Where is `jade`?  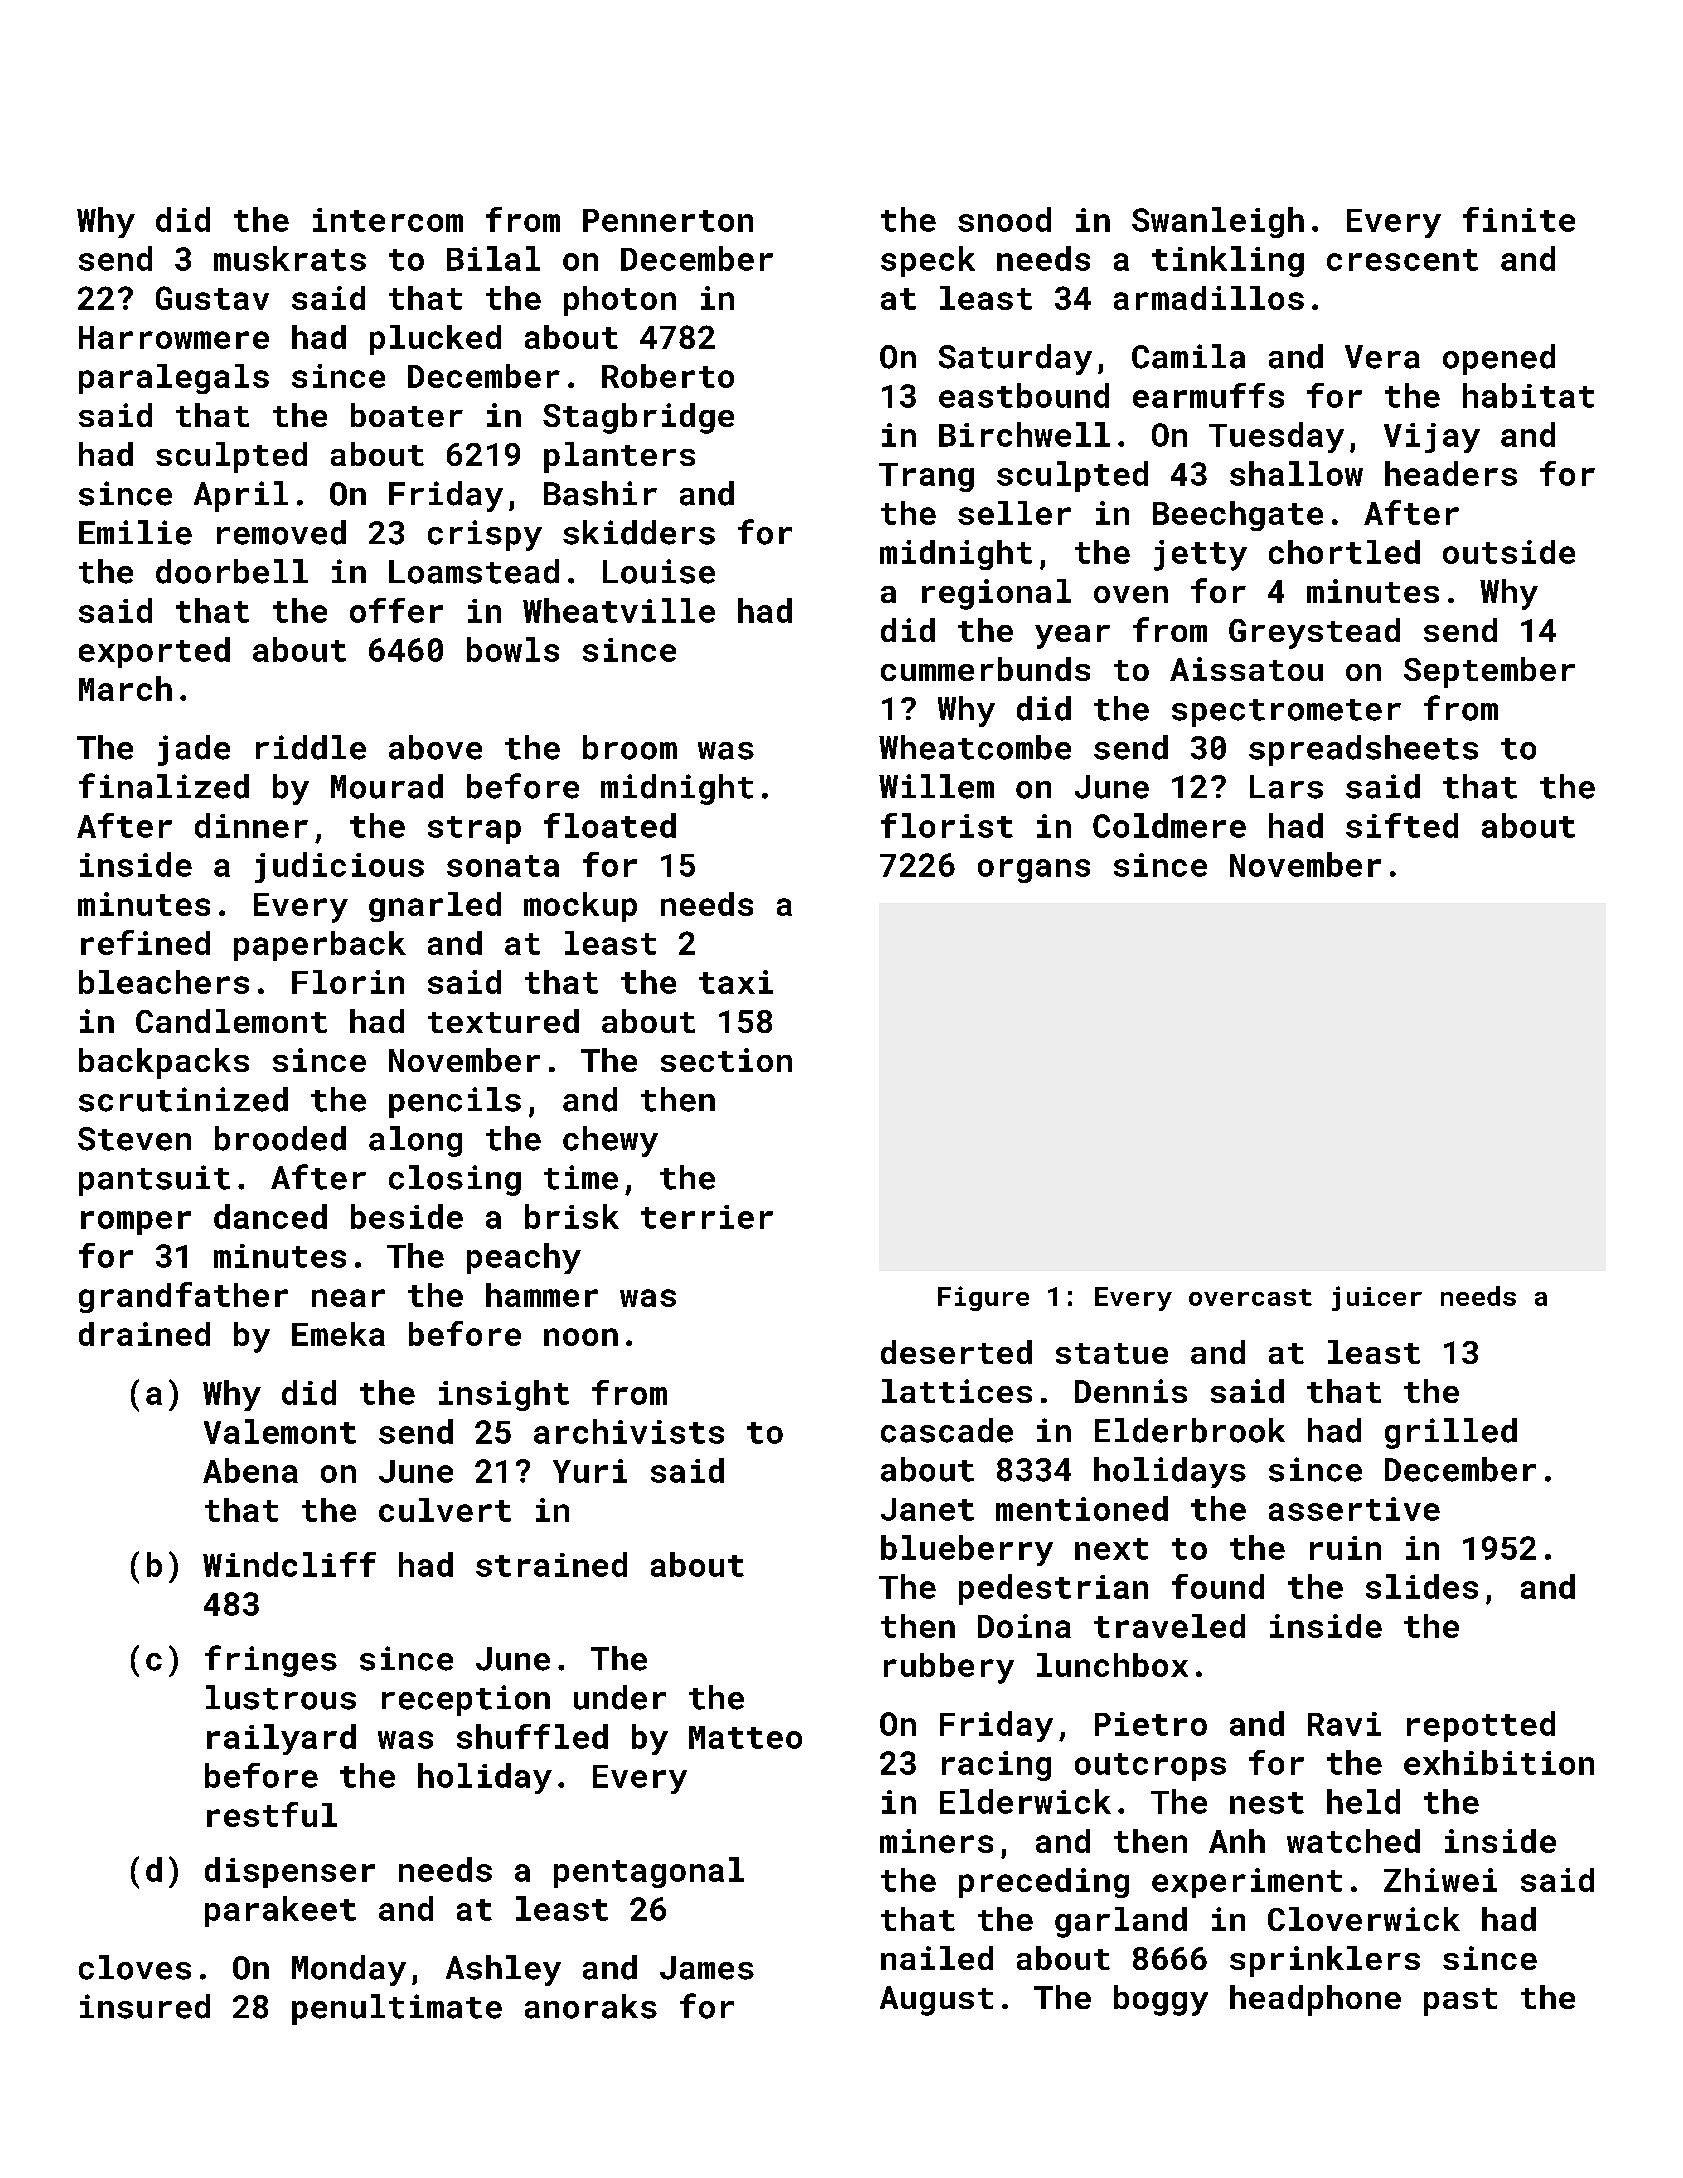
jade is located at coordinates (194, 750).
